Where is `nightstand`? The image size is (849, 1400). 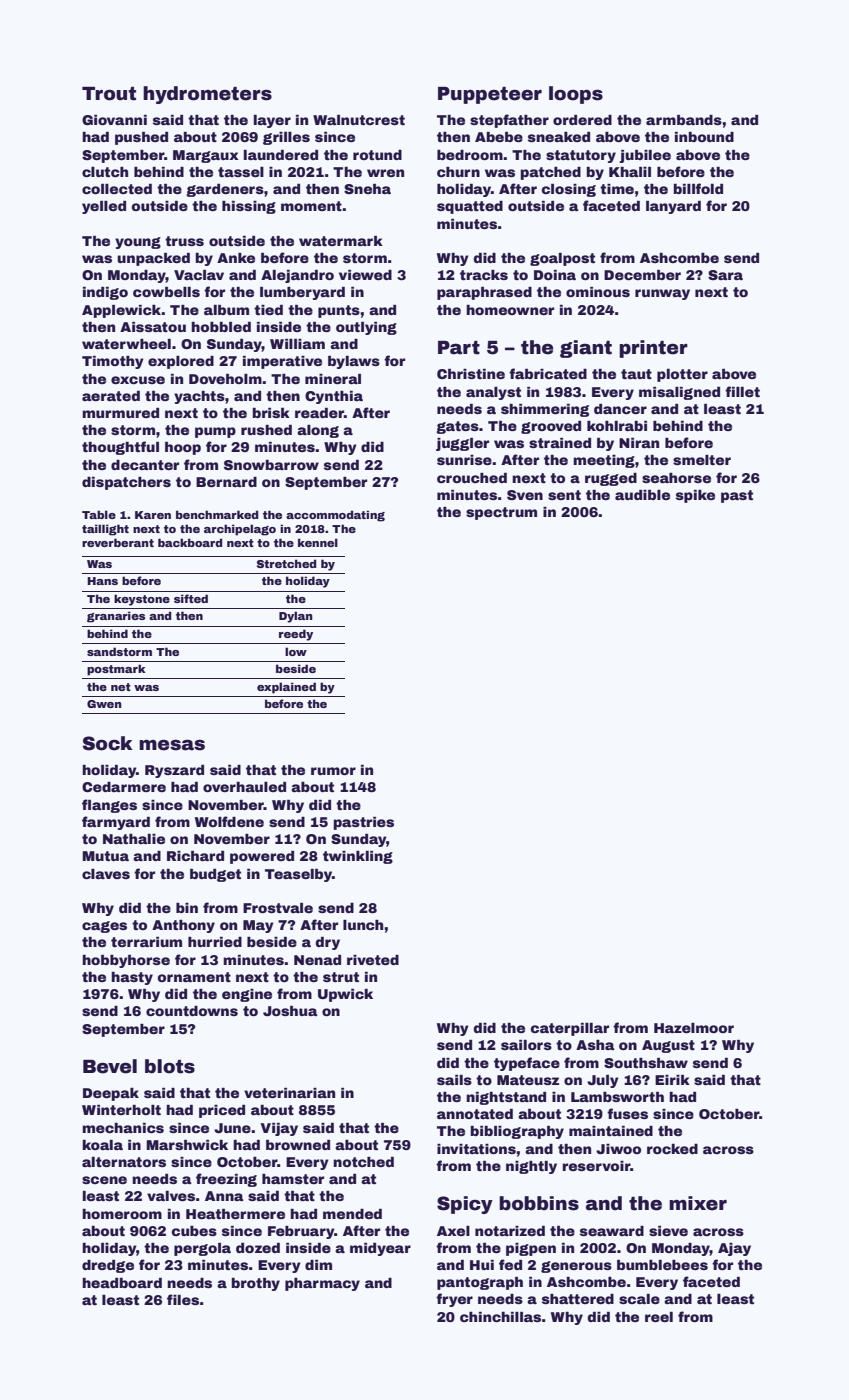
nightstand is located at coordinates (506, 1098).
